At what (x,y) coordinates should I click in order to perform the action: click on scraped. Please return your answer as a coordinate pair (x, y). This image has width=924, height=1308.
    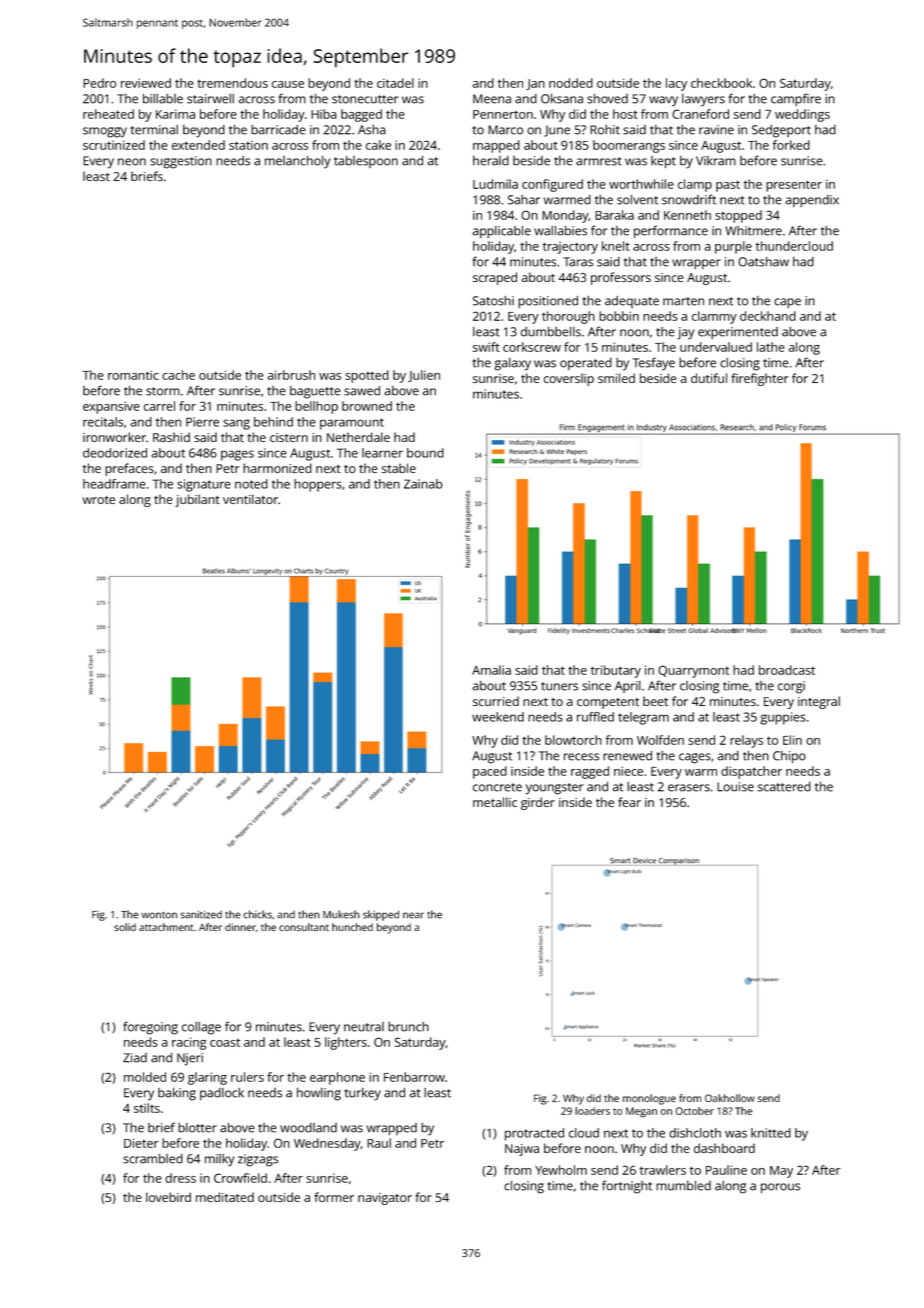
    Looking at the image, I should click on (495, 278).
